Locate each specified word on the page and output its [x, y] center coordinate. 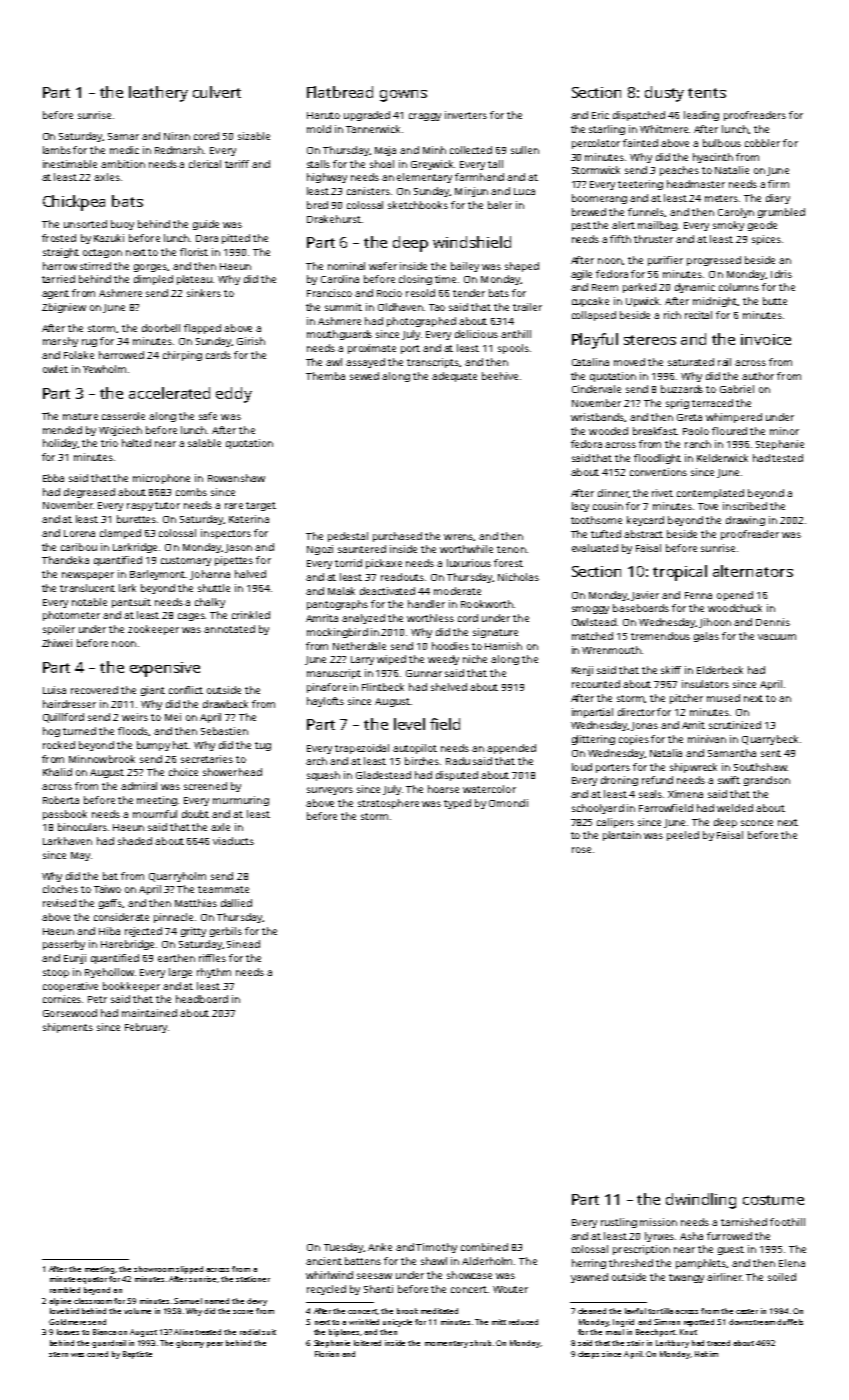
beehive [500, 376]
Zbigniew [64, 308]
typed [457, 804]
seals [650, 794]
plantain [622, 836]
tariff [237, 164]
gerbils [226, 932]
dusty [664, 94]
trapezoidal [362, 749]
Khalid [57, 772]
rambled [65, 1290]
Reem [605, 287]
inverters [466, 115]
